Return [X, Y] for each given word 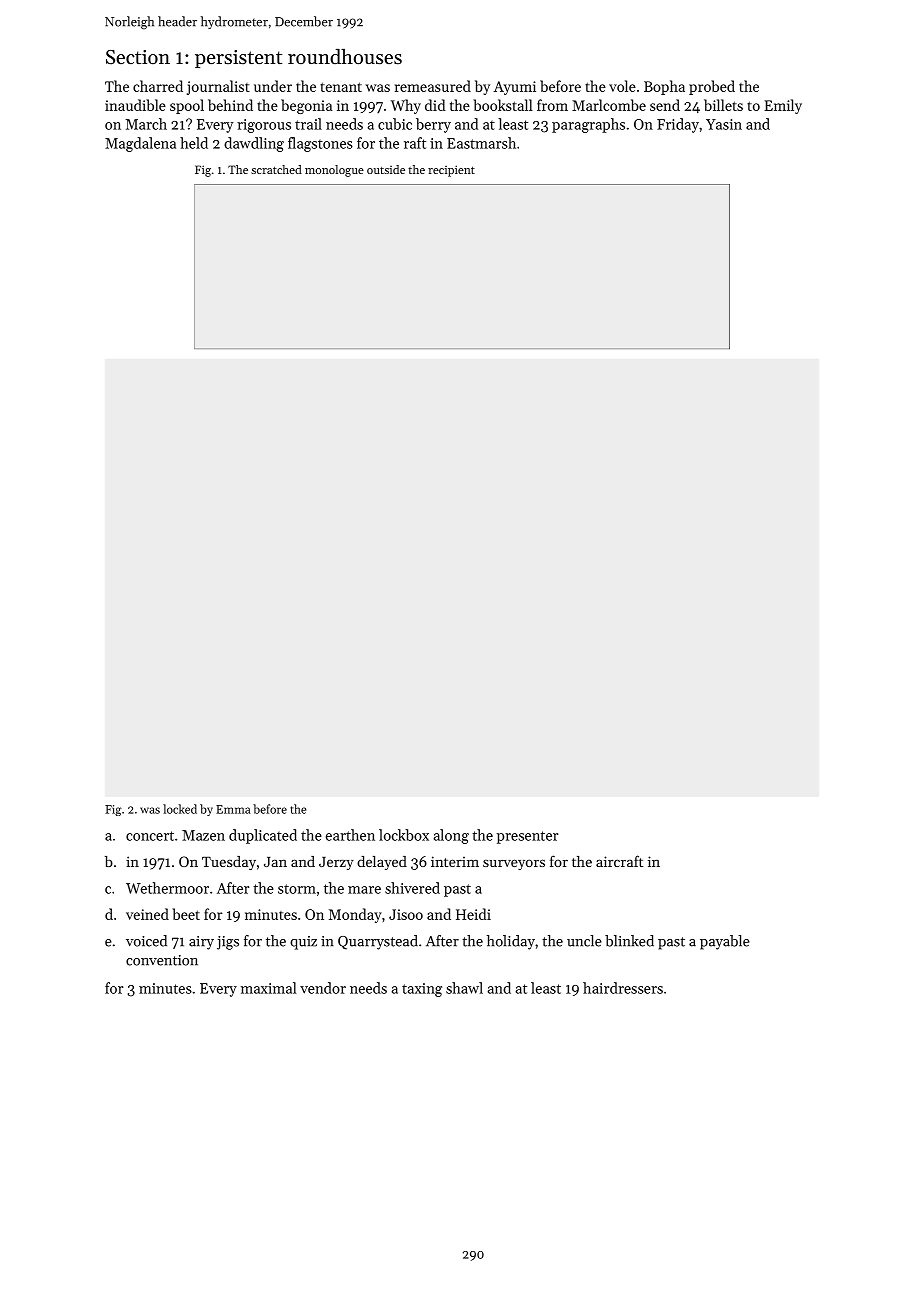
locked [180, 809]
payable [725, 942]
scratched [276, 169]
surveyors [514, 864]
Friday [678, 125]
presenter [527, 837]
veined [147, 914]
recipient [451, 171]
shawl [464, 988]
